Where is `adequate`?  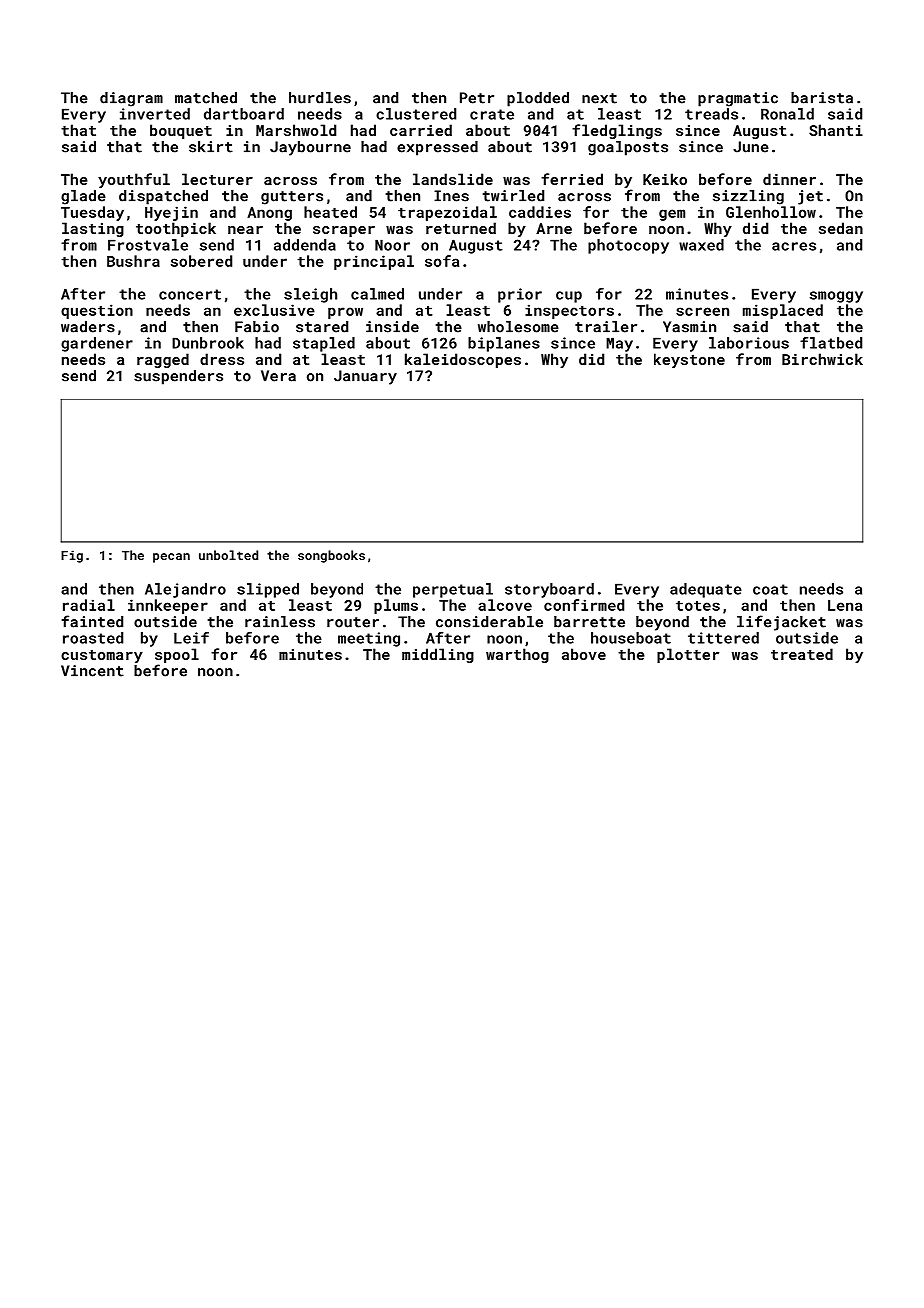 adequate is located at coordinates (706, 590).
